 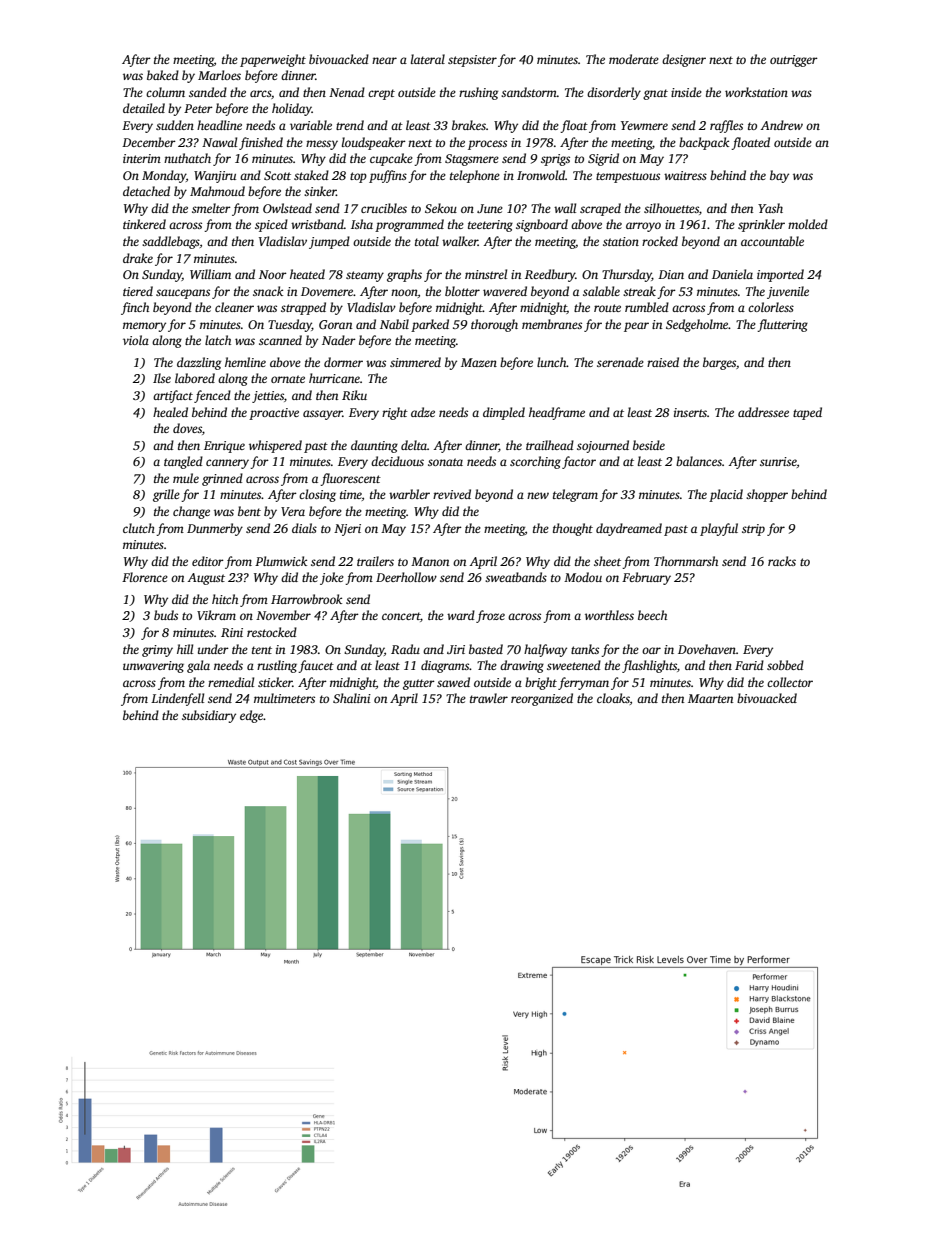 What do you see at coordinates (684, 60) in the document?
I see `designer` at bounding box center [684, 60].
